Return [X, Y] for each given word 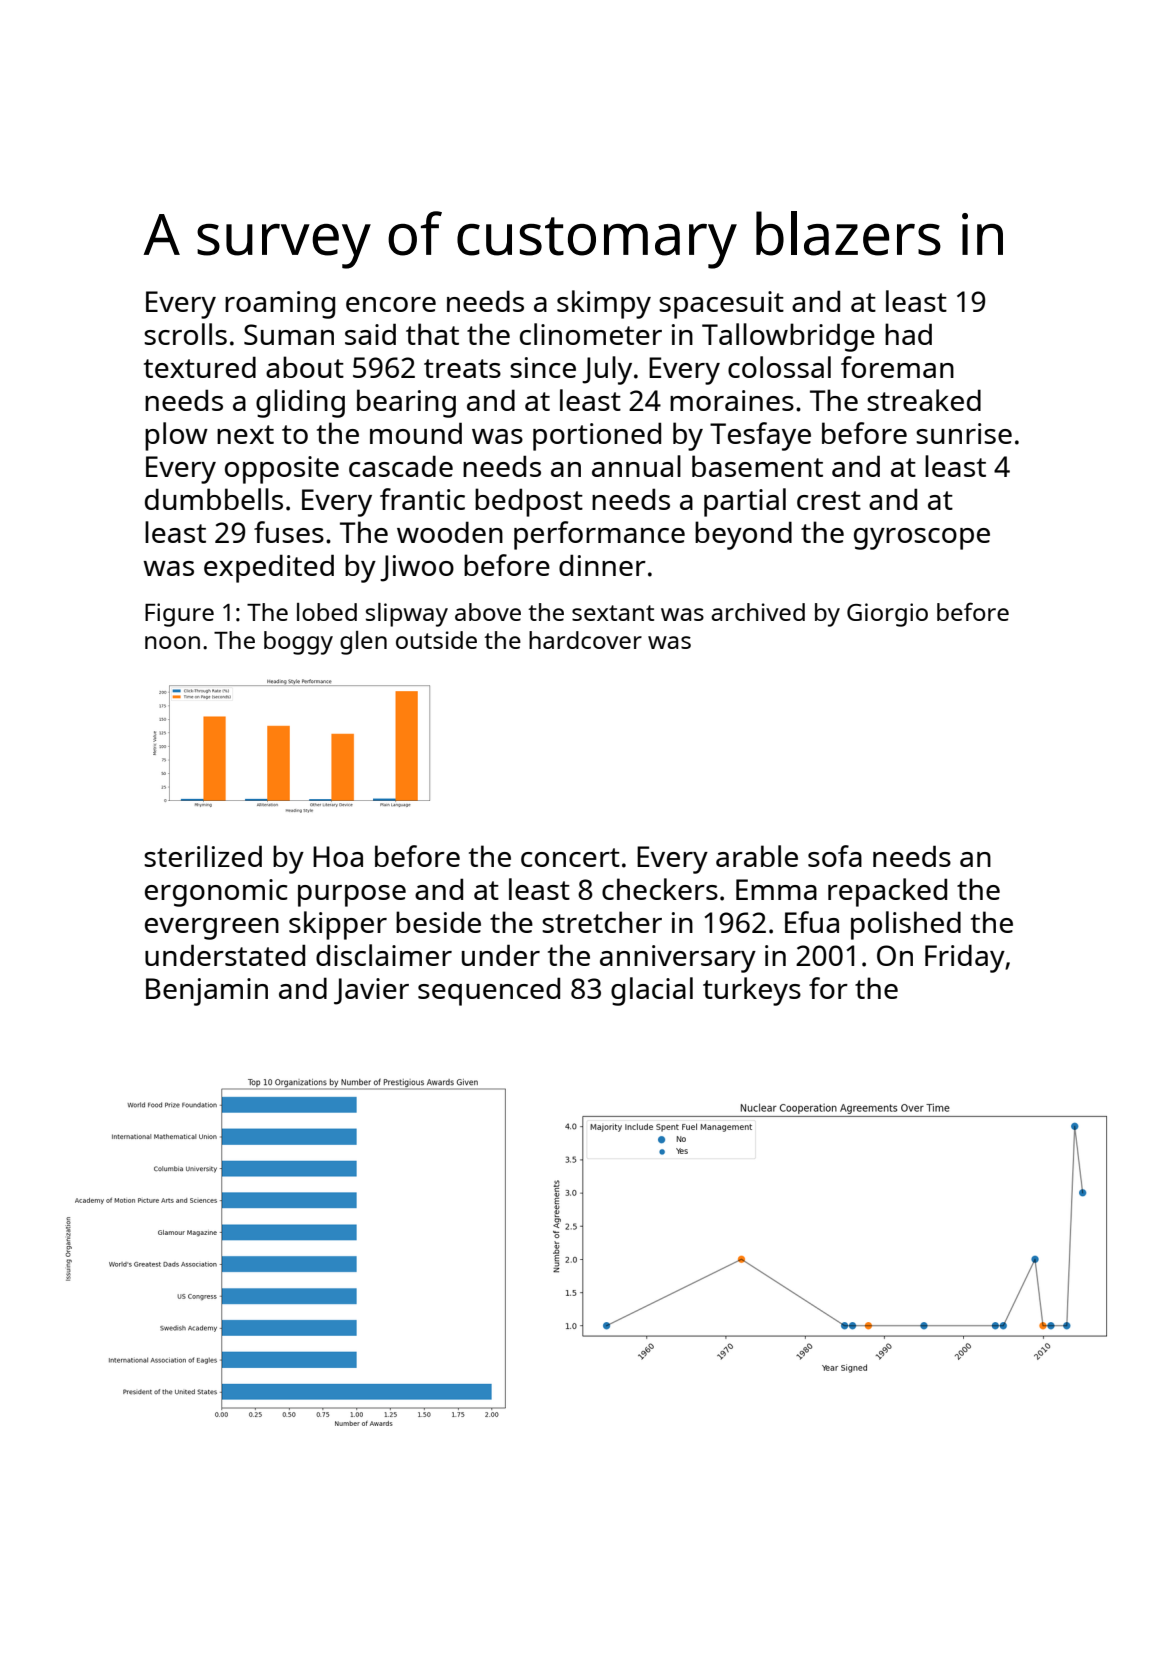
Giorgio [887, 615]
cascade [401, 466]
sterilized [203, 856]
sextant [613, 613]
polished [906, 925]
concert [570, 857]
